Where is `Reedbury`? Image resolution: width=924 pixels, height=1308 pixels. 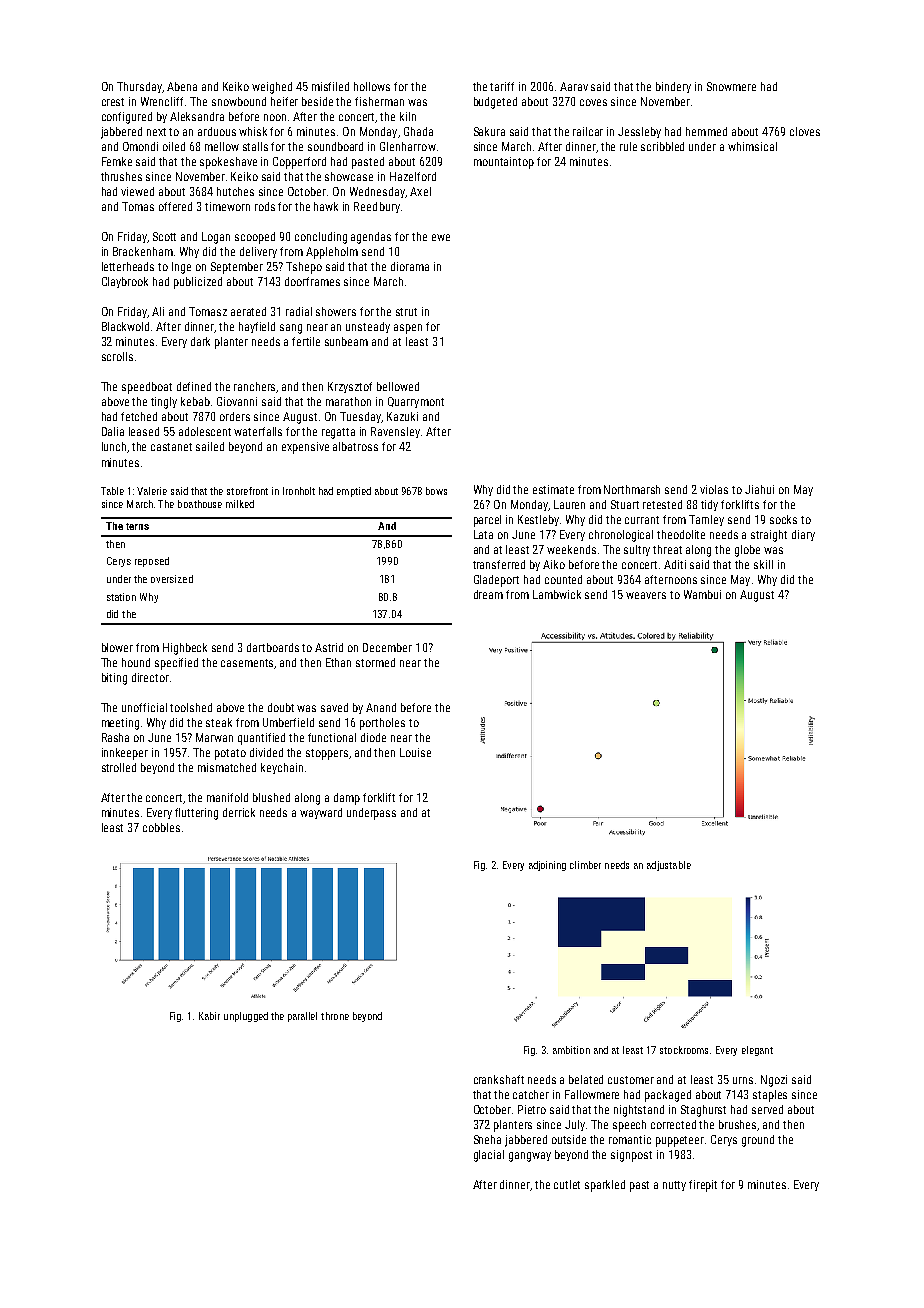
Reedbury is located at coordinates (377, 207).
